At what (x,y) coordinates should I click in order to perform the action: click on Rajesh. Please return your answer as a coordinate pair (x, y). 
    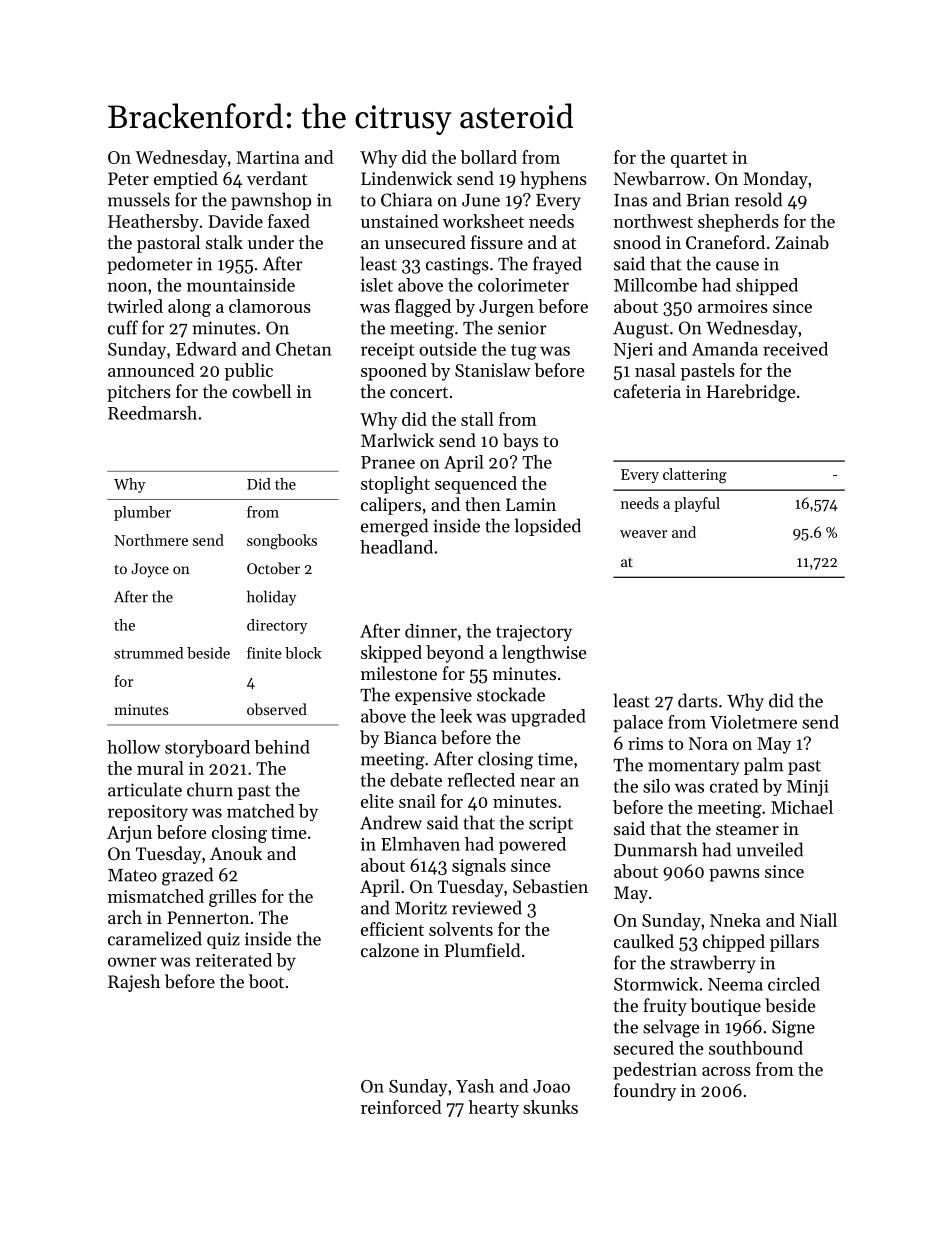
    Looking at the image, I should click on (134, 983).
